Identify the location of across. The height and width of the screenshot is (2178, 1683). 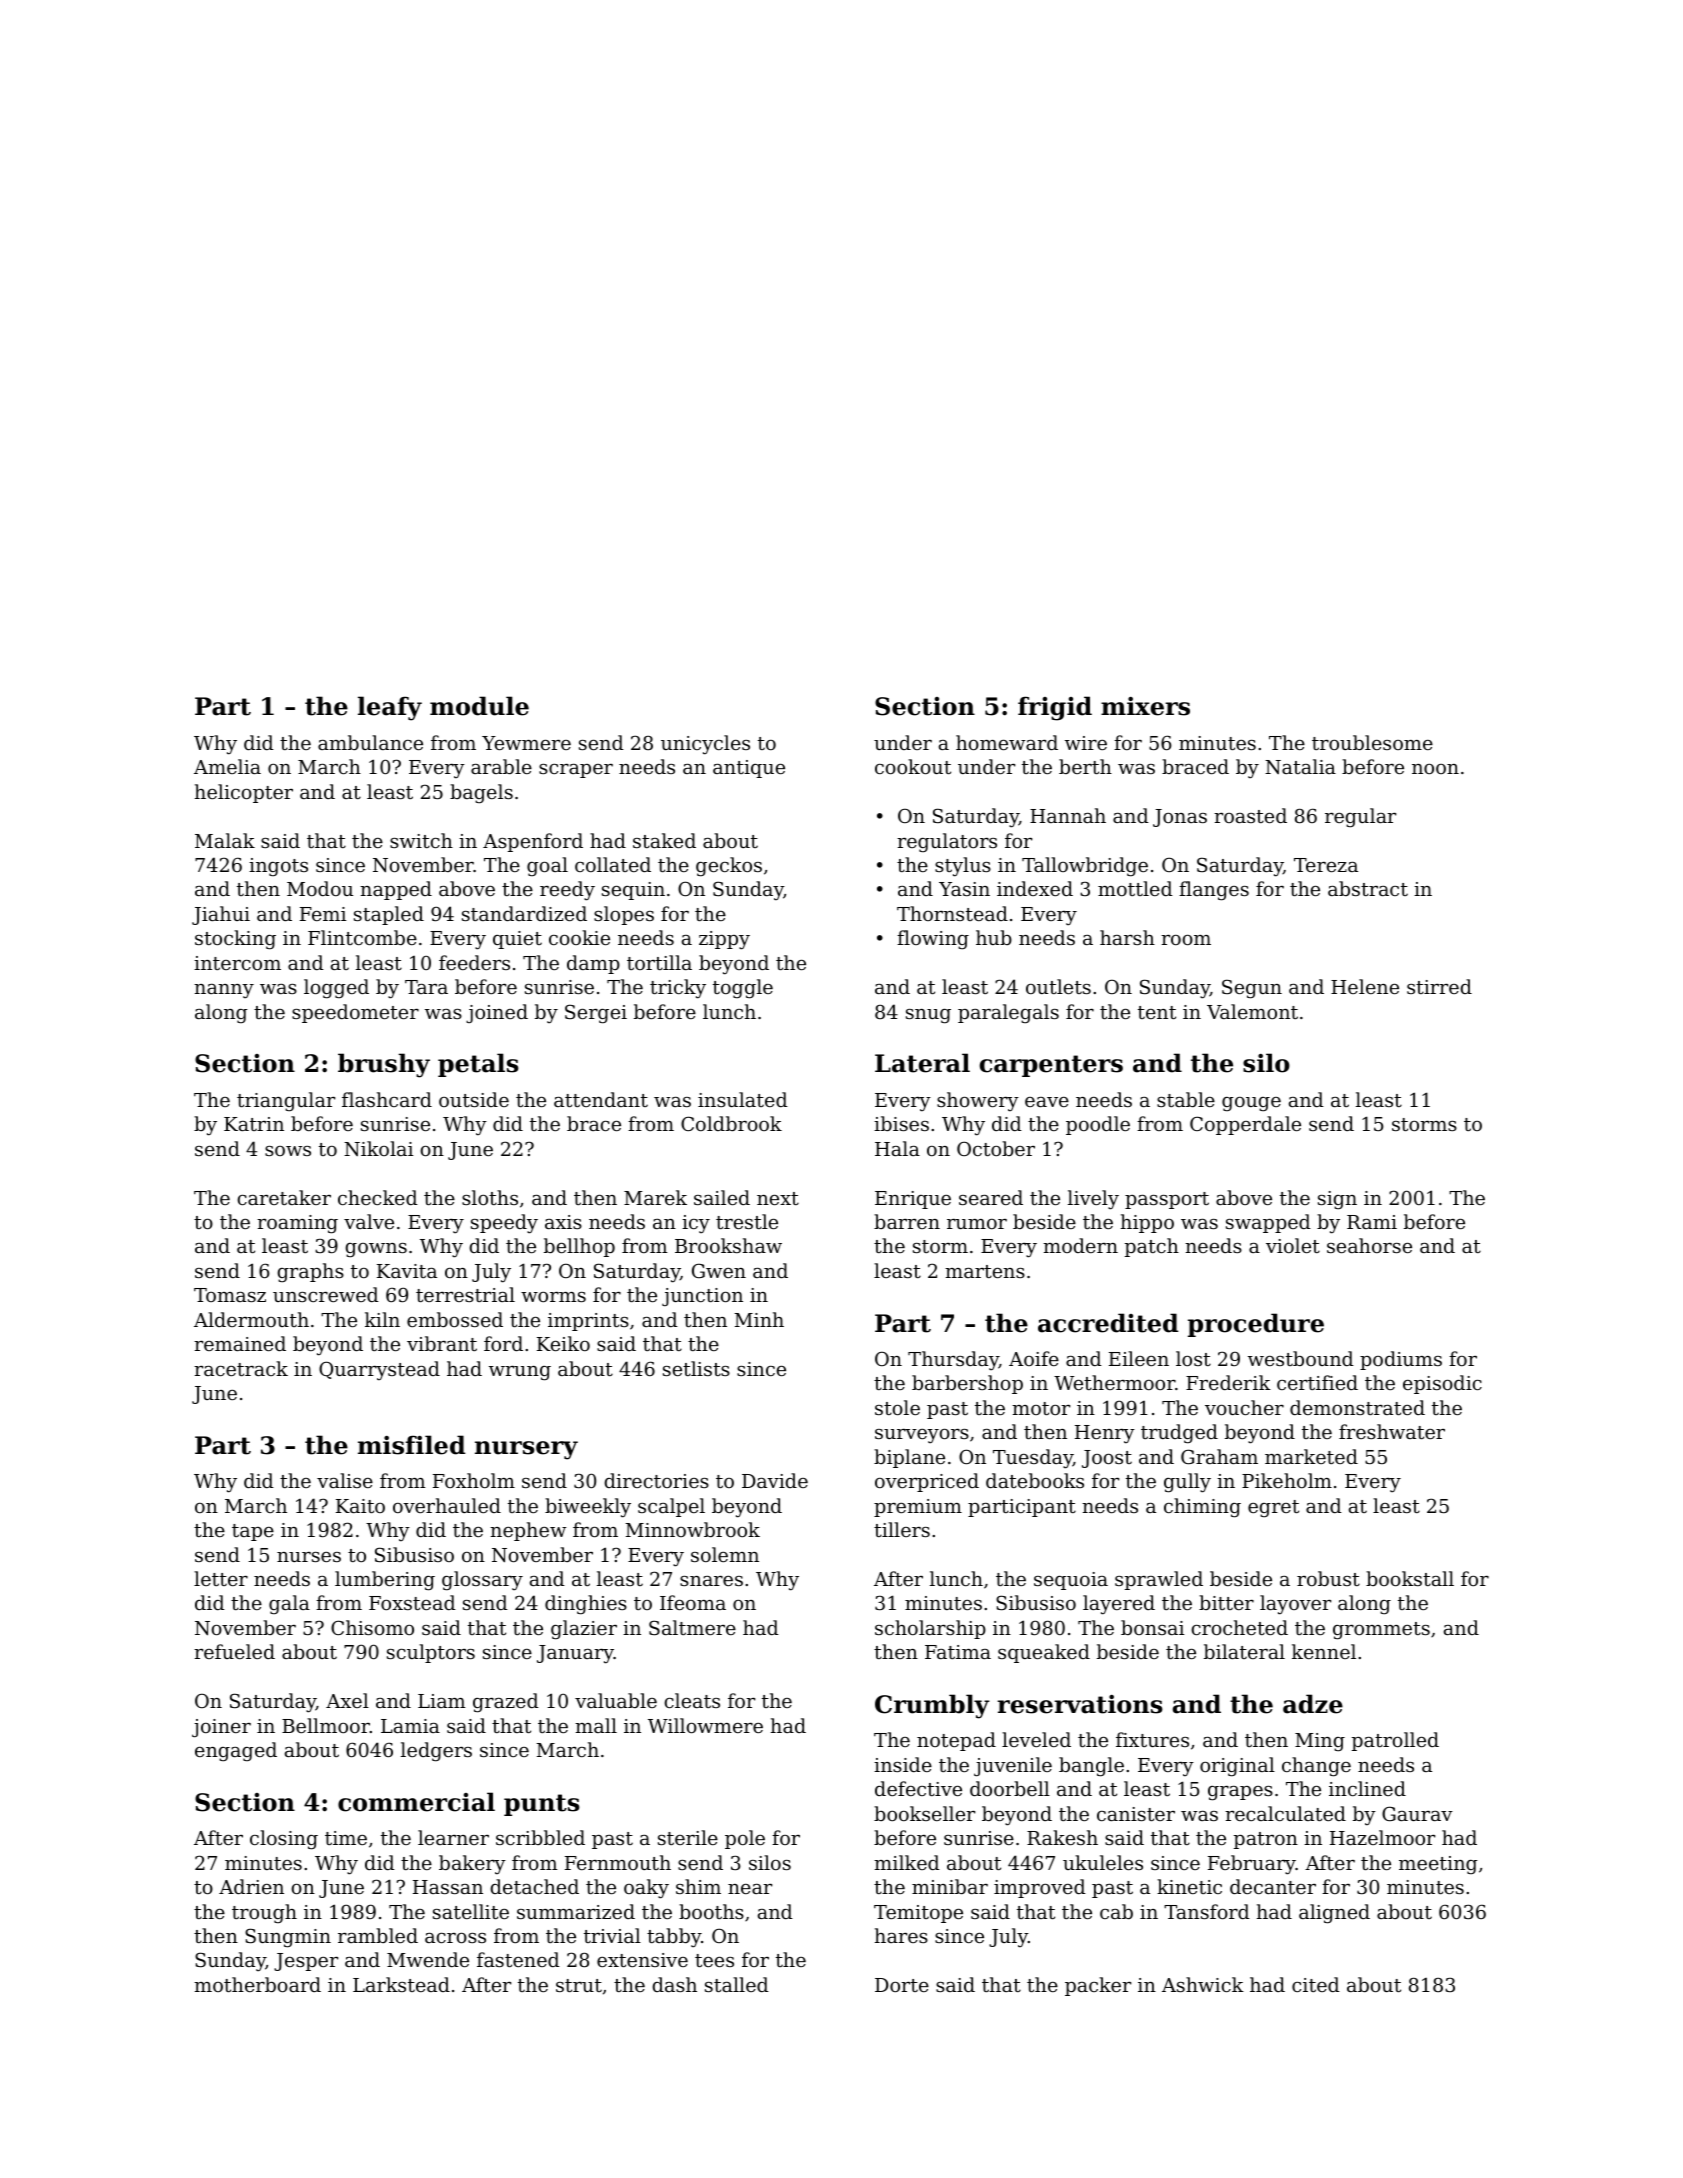
(455, 1938).
